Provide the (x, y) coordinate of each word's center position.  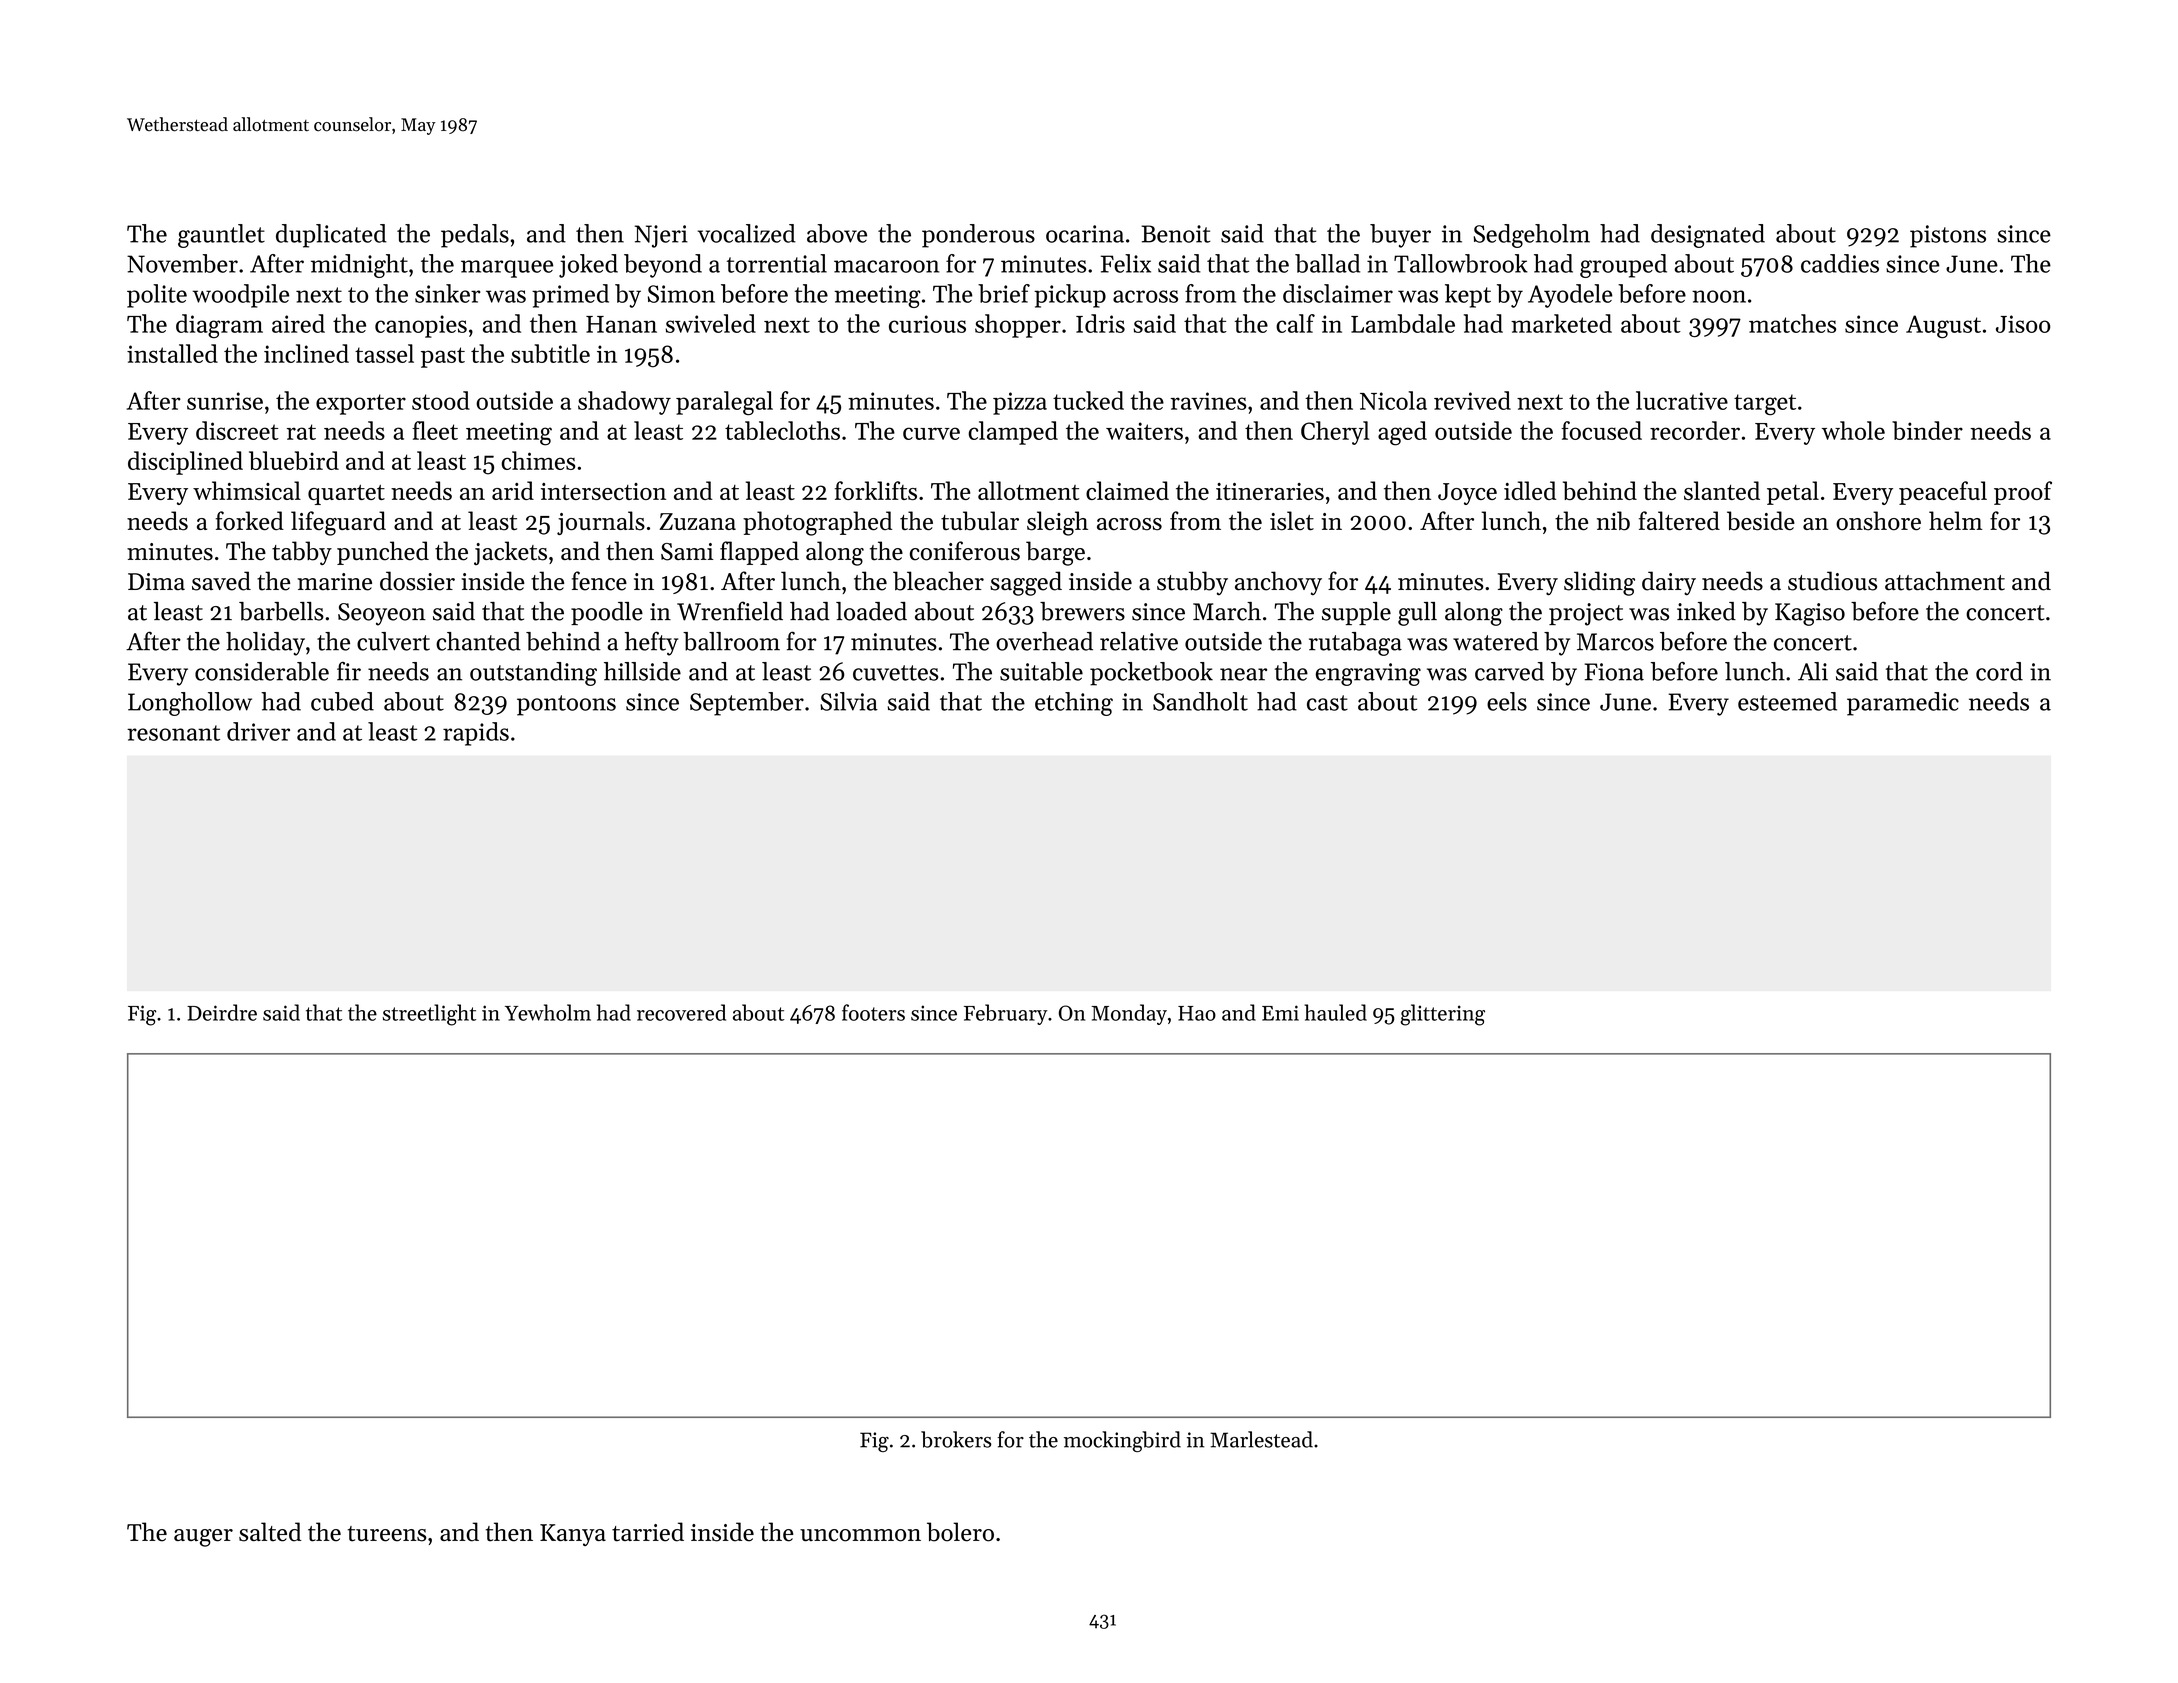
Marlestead (1261, 1439)
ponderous (978, 236)
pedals (475, 236)
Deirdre (222, 1012)
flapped (759, 553)
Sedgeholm (1531, 236)
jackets (510, 553)
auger (203, 1538)
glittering (1442, 1015)
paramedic (1903, 704)
